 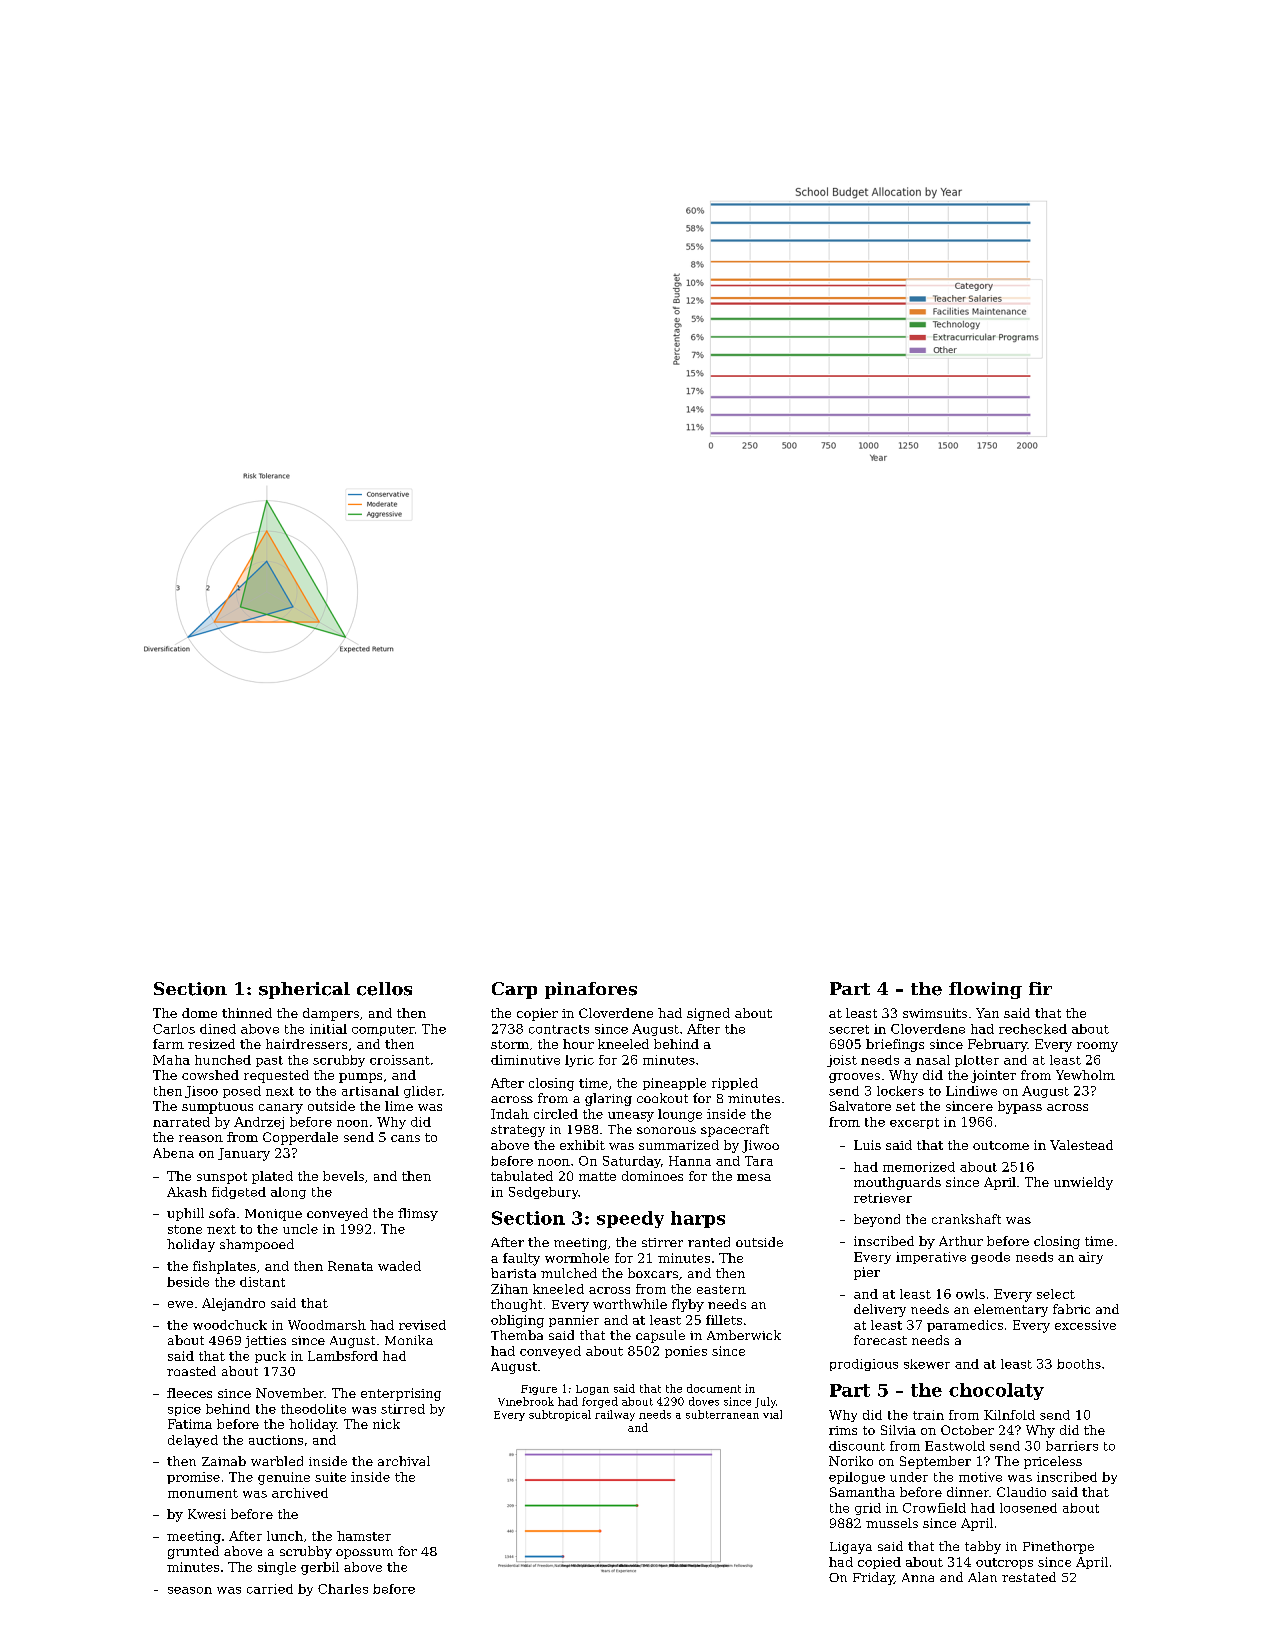 I want to click on Charles, so click(x=343, y=1589).
